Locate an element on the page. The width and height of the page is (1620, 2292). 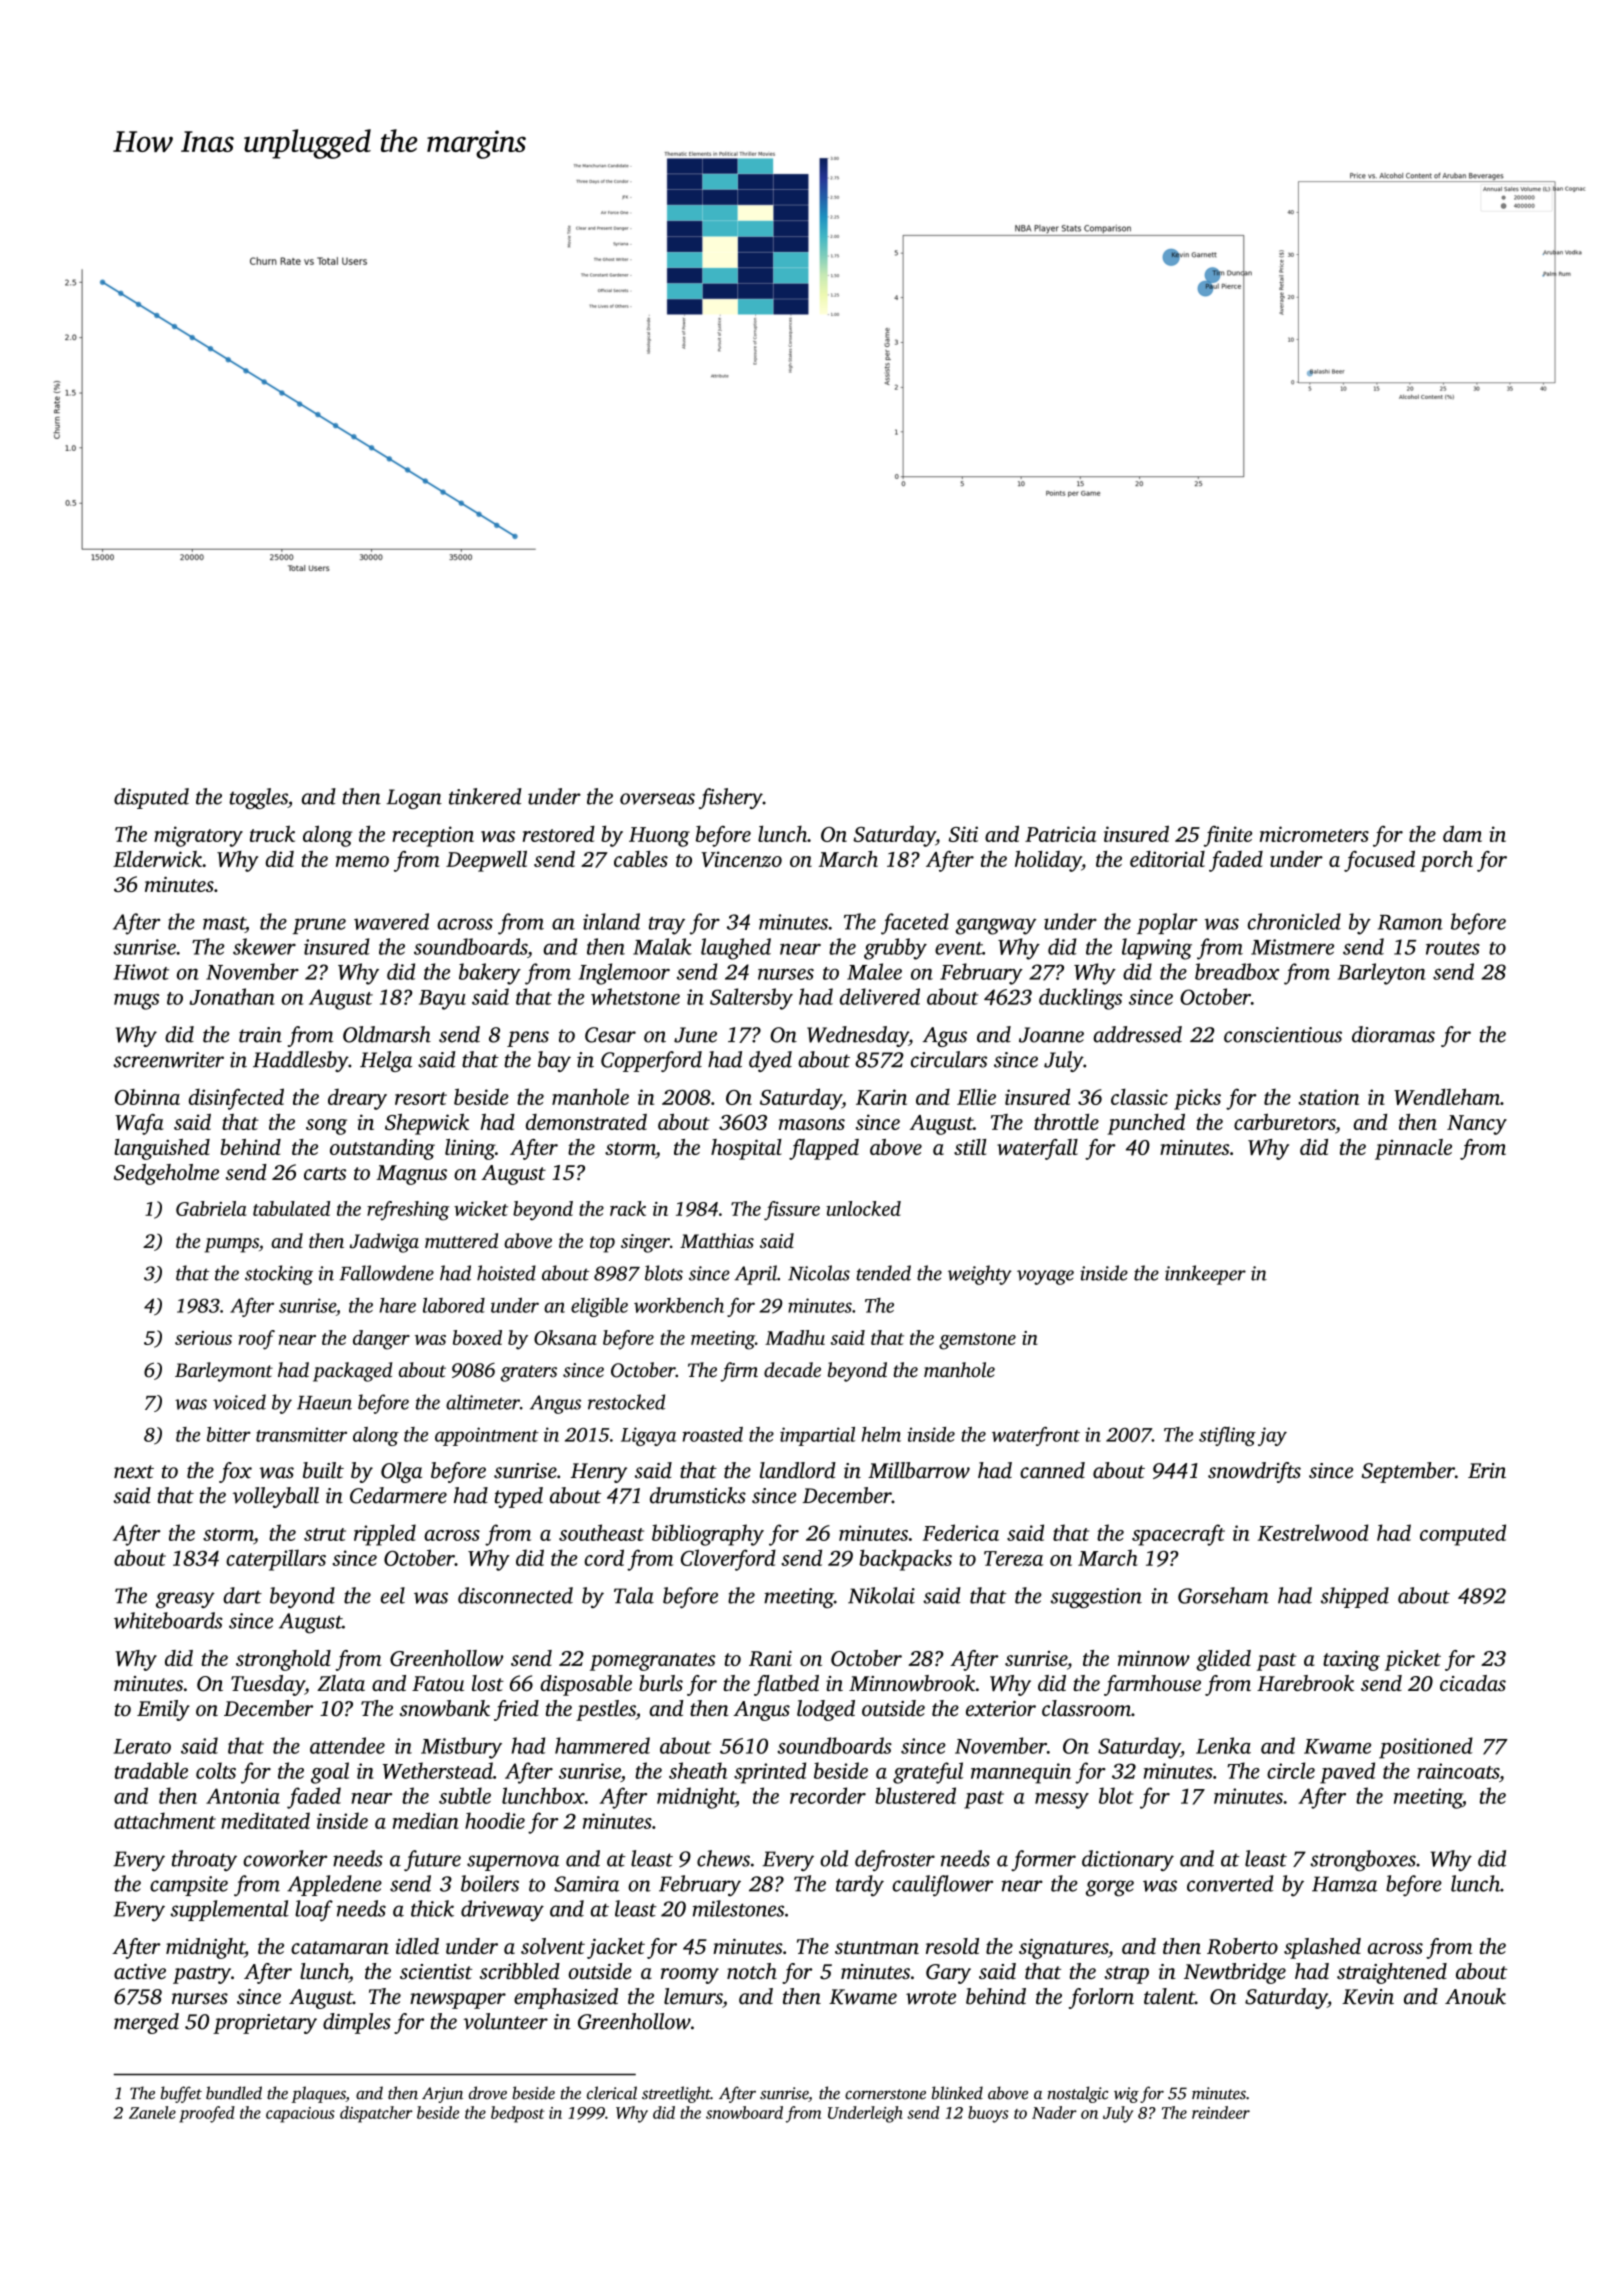
poplar is located at coordinates (1167, 923).
